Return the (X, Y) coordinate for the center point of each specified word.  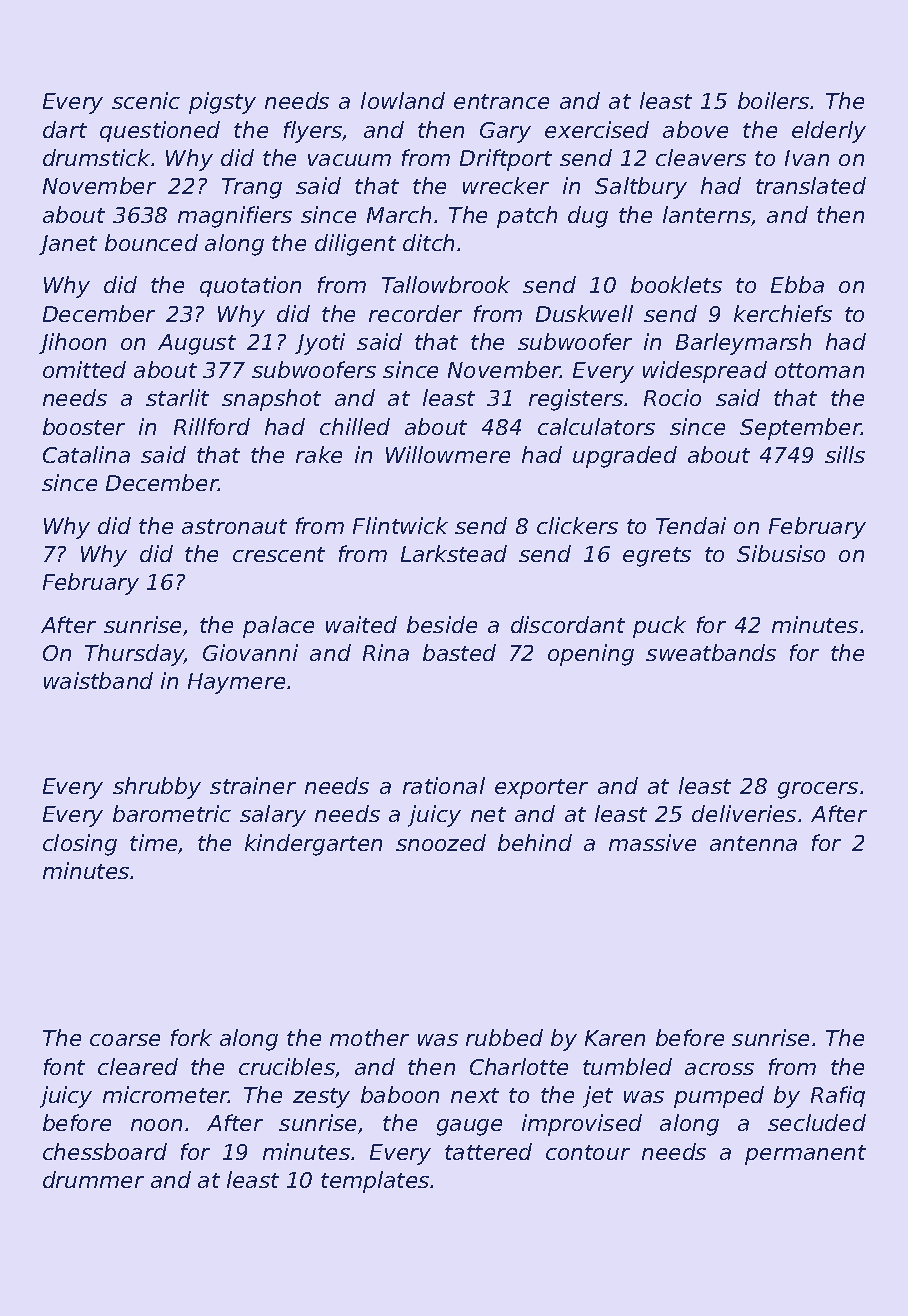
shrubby (157, 788)
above (695, 129)
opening (591, 655)
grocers (818, 790)
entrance (501, 101)
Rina (386, 652)
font (64, 1066)
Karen (615, 1038)
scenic (146, 100)
